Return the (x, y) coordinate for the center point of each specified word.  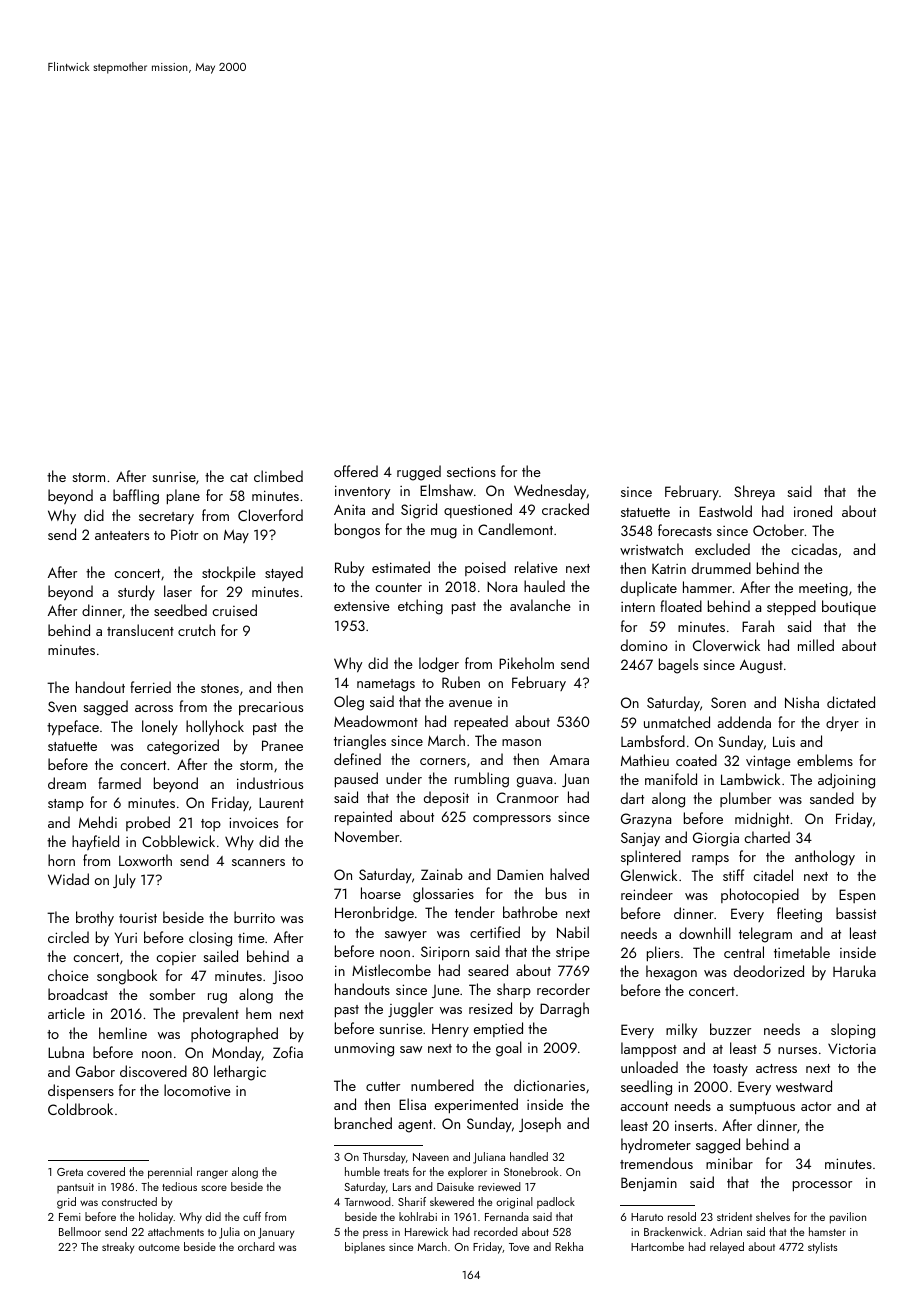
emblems (825, 760)
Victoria (852, 1048)
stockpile (229, 573)
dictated (851, 702)
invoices (253, 822)
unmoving (364, 1050)
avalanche (540, 605)
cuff (252, 1216)
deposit (446, 798)
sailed (220, 956)
